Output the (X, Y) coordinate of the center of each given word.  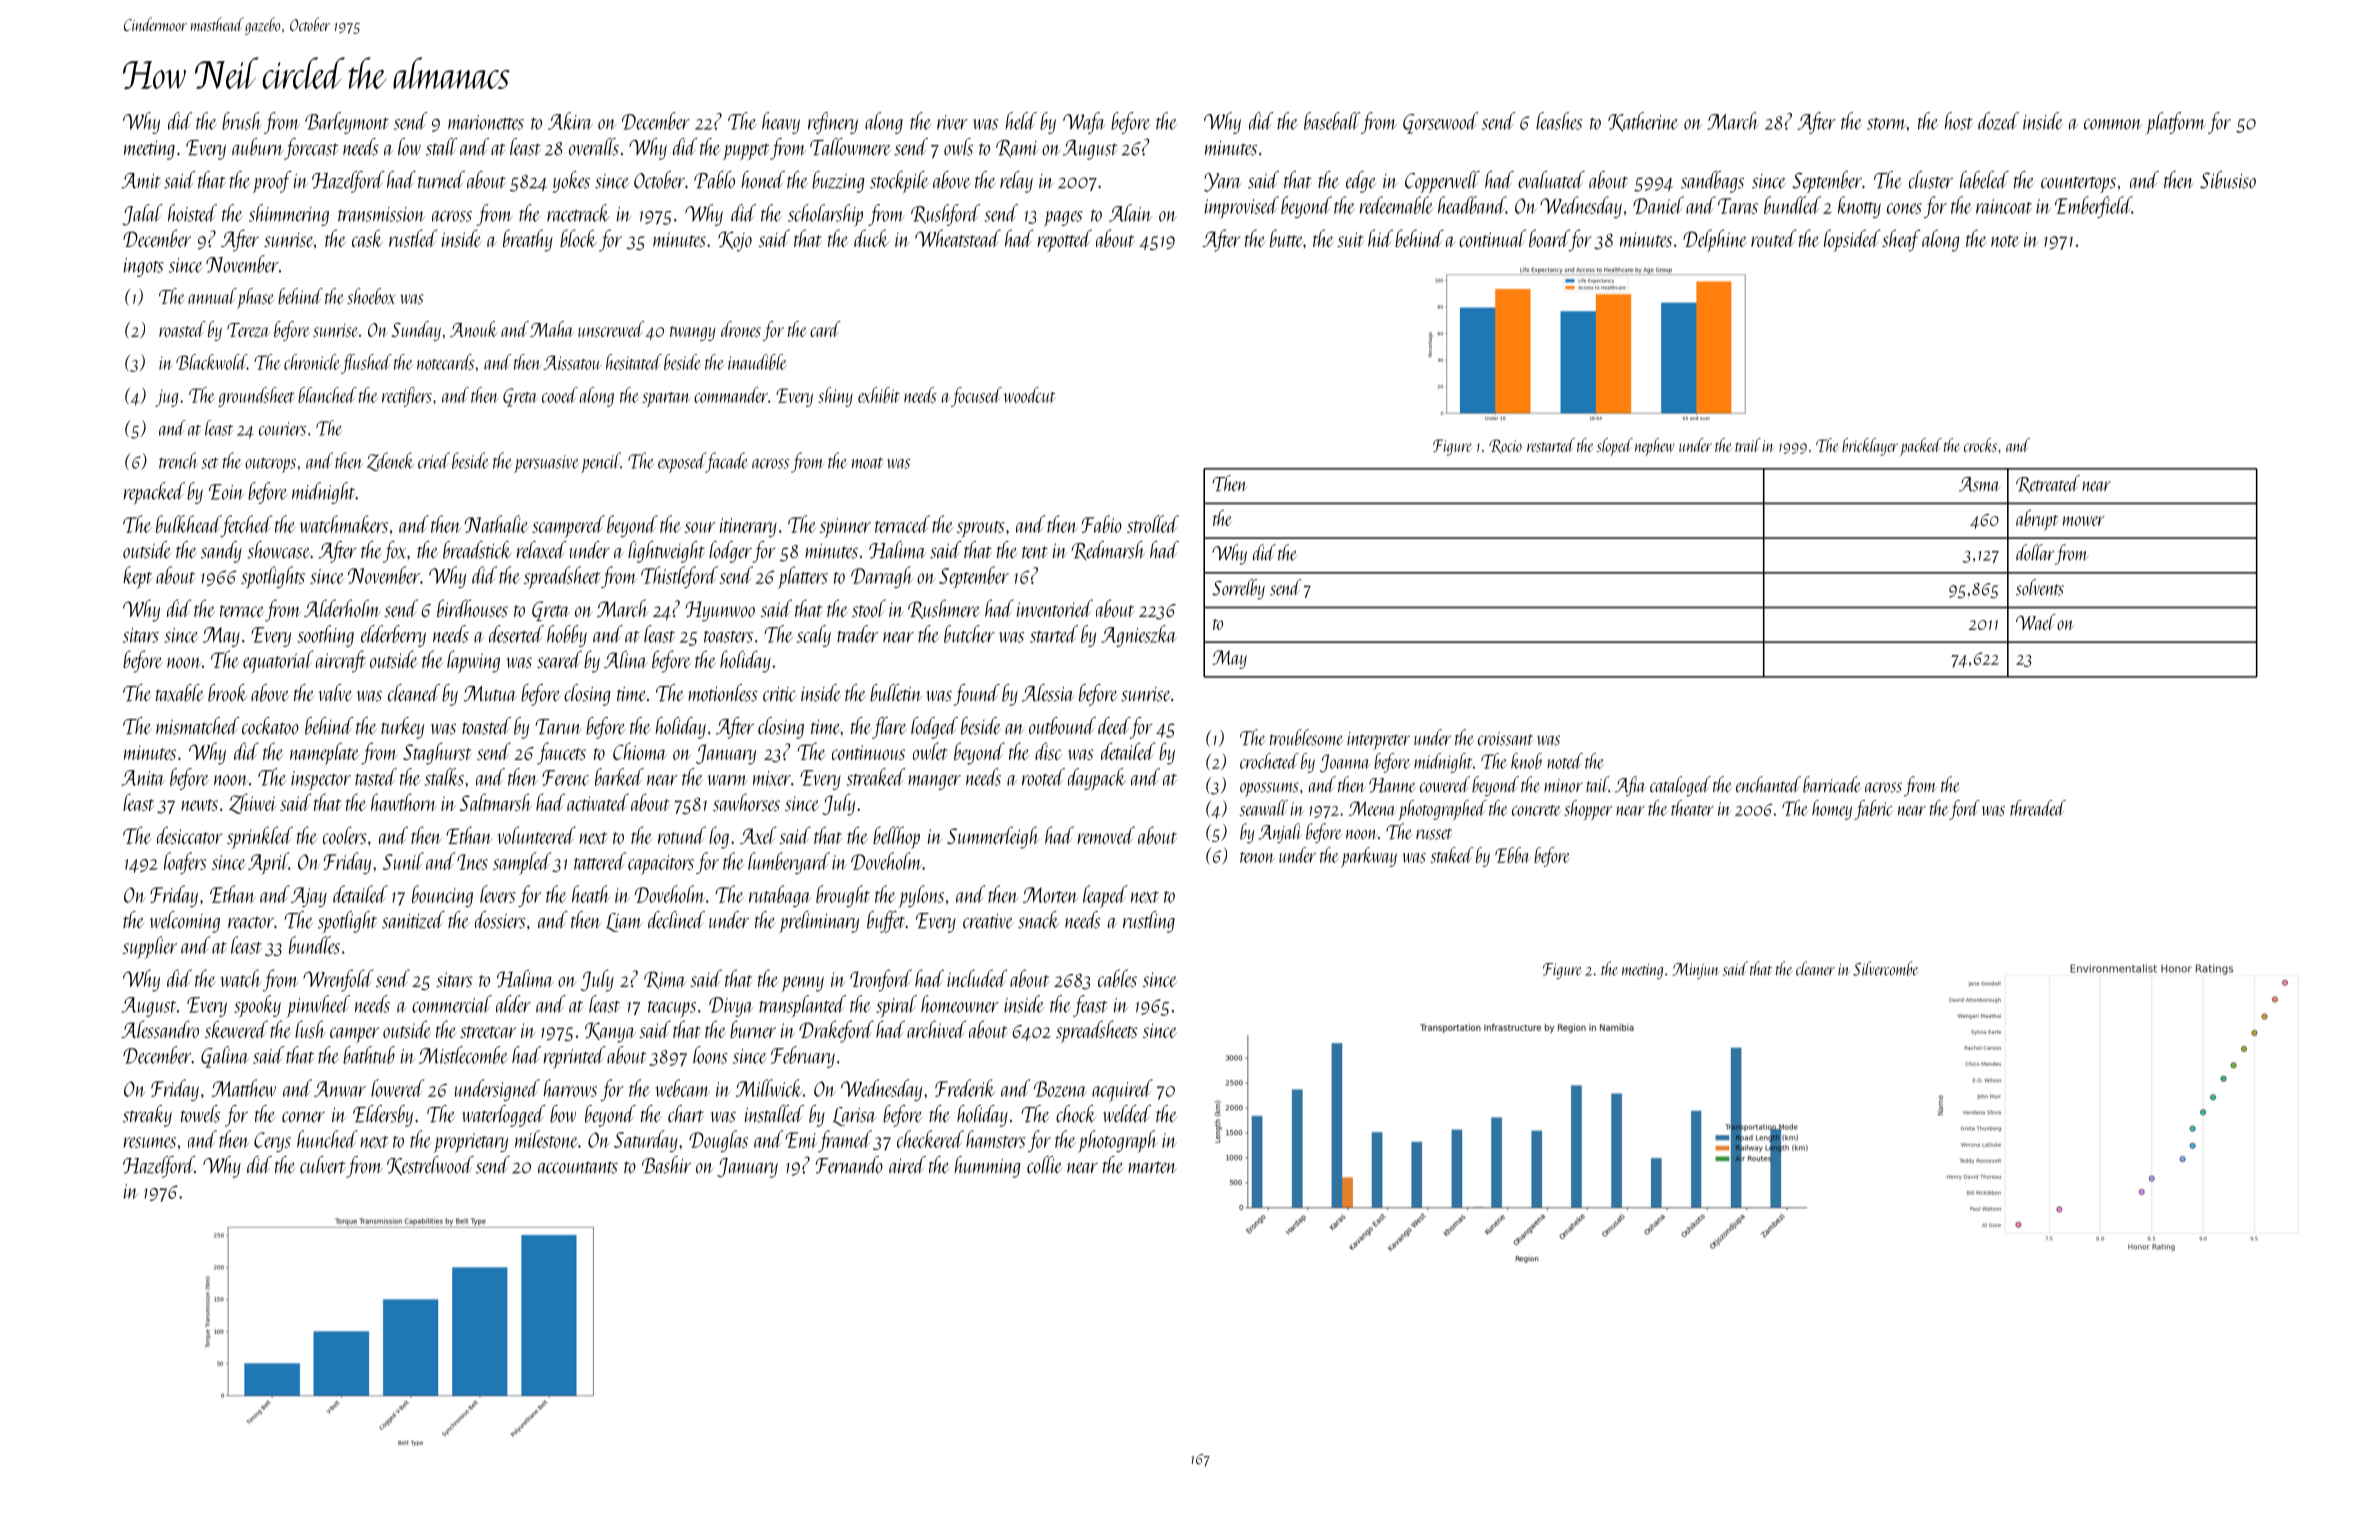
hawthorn (404, 802)
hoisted (192, 213)
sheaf (1901, 240)
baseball (1332, 121)
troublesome (1306, 737)
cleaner (1815, 968)
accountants (578, 1167)
